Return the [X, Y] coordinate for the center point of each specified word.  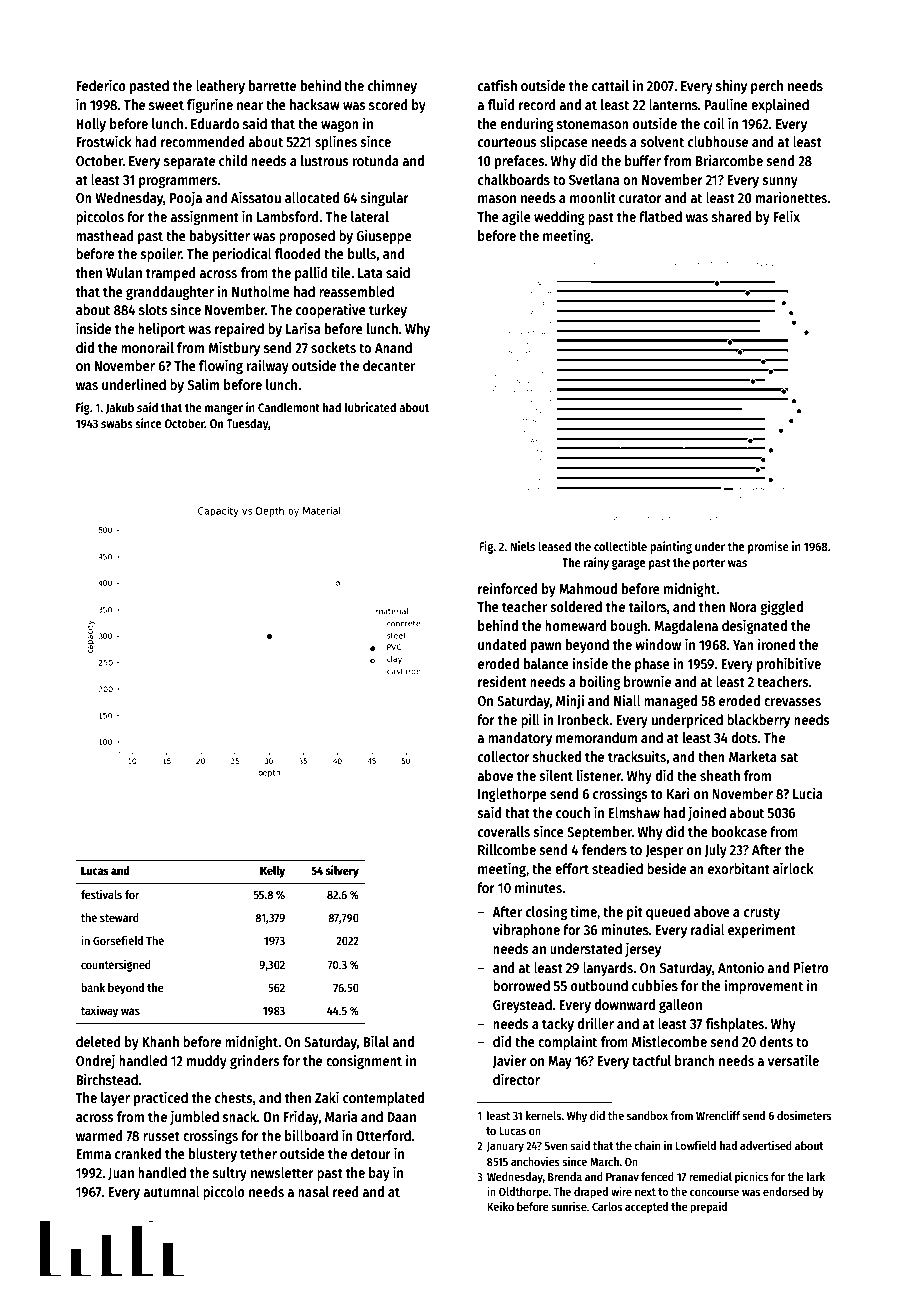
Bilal [376, 1041]
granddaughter [170, 293]
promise [768, 547]
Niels [523, 546]
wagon [340, 126]
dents [776, 1041]
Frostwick [103, 141]
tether [258, 1153]
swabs [117, 423]
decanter [389, 365]
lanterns [673, 104]
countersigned [116, 965]
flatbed [660, 216]
